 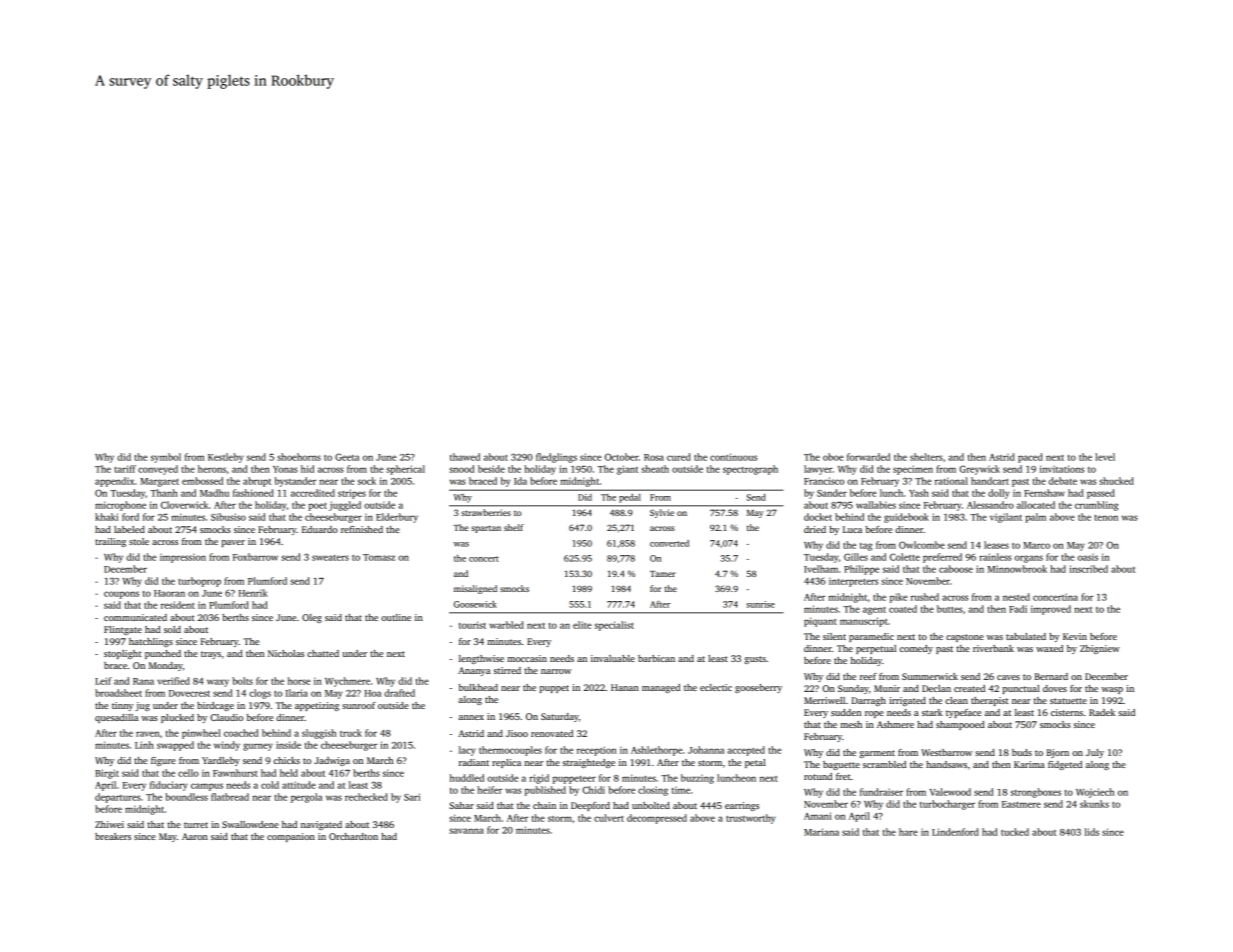 I want to click on beside, so click(x=491, y=469).
